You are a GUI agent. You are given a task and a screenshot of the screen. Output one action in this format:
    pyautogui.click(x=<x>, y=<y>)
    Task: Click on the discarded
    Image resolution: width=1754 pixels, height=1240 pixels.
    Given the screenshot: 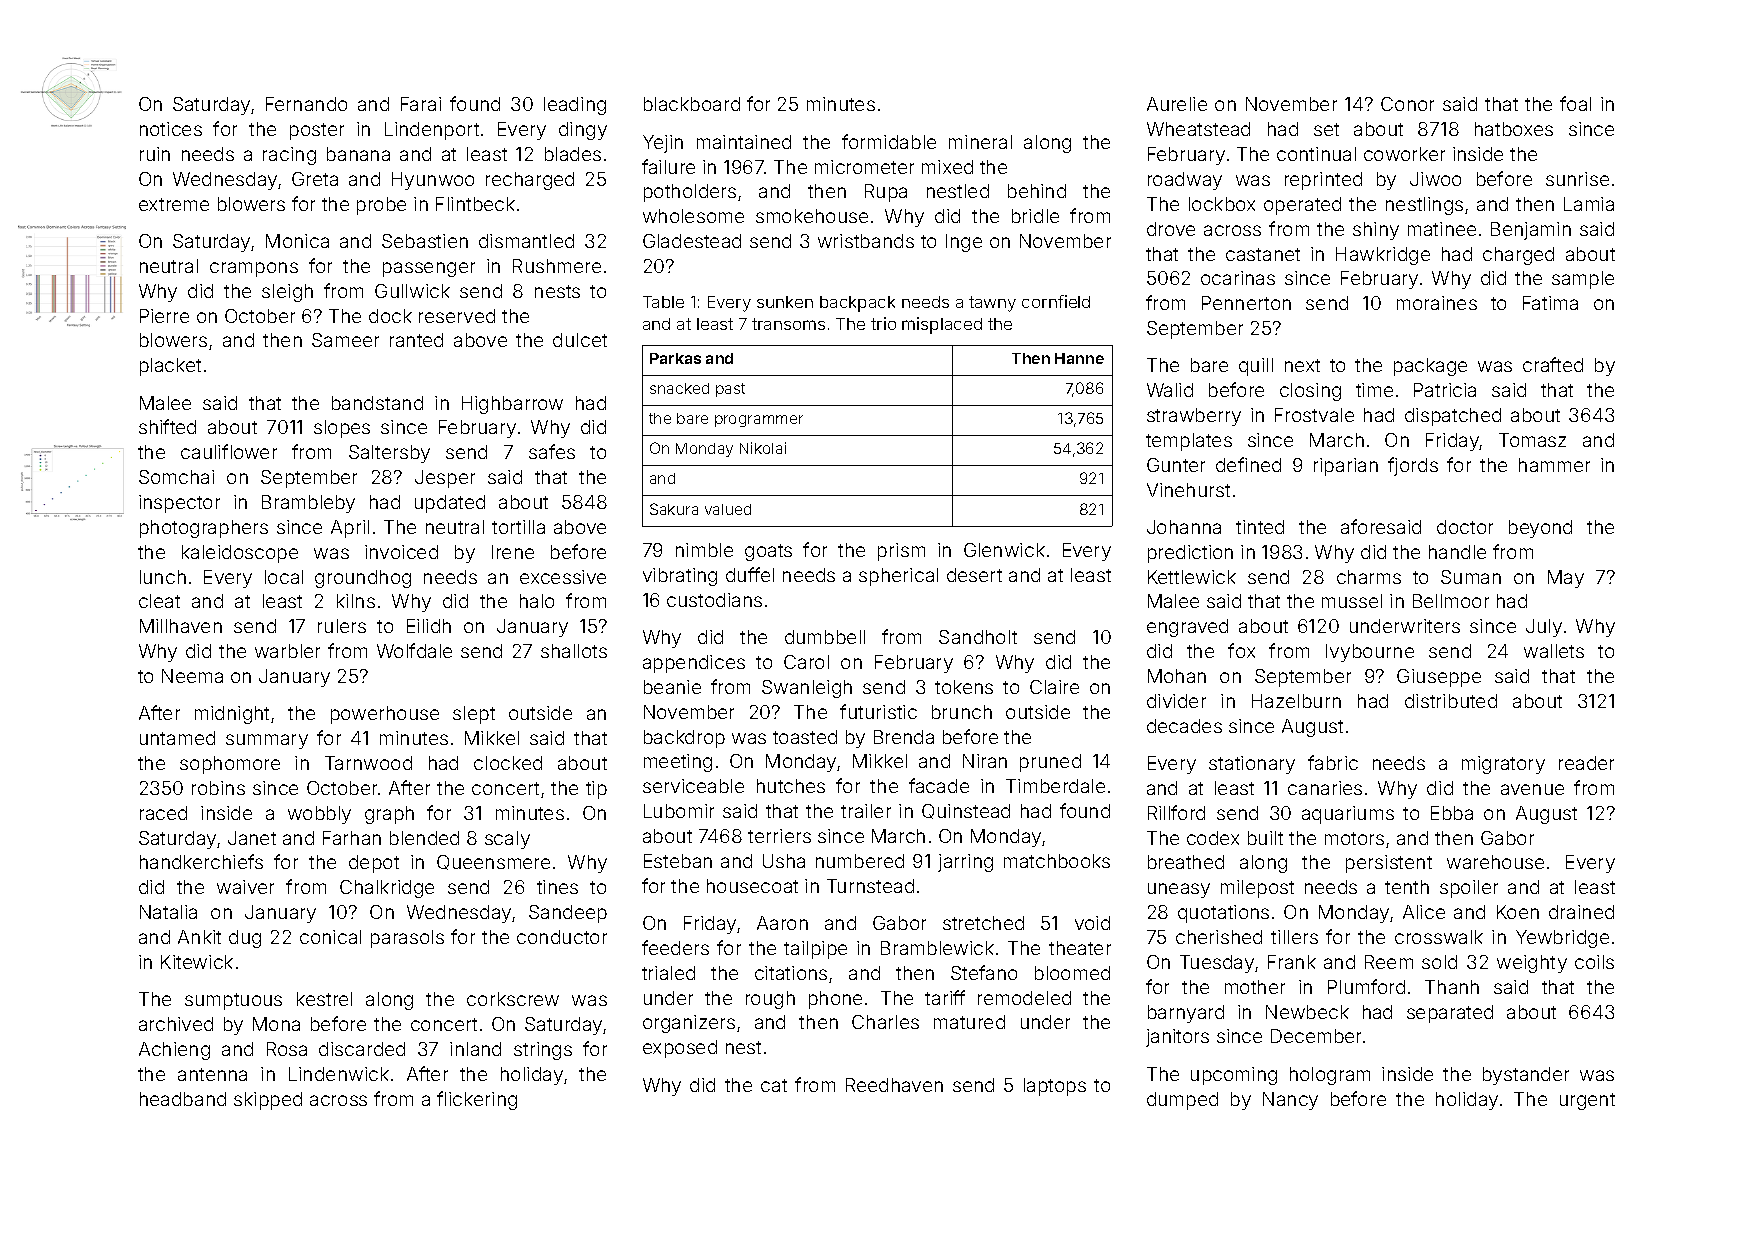 What is the action you would take?
    pyautogui.click(x=362, y=1049)
